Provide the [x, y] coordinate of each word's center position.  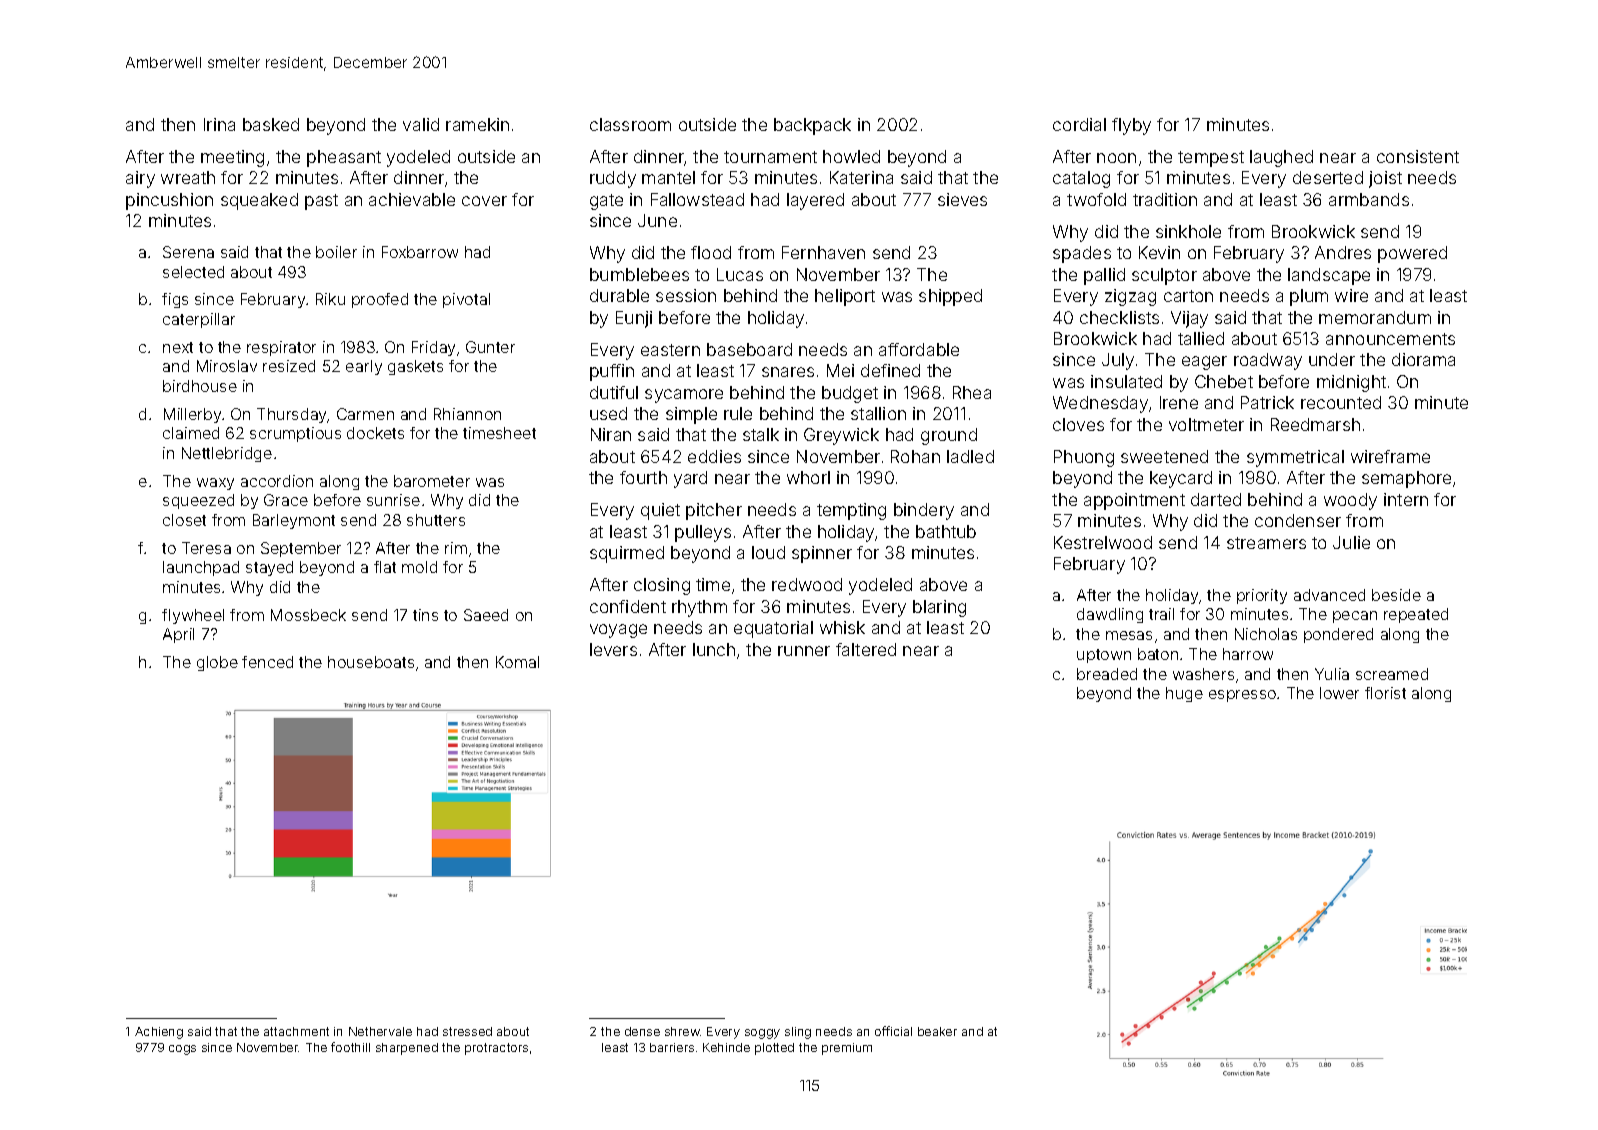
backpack [812, 126]
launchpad [201, 568]
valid [421, 124]
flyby [1131, 126]
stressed [467, 1031]
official [893, 1031]
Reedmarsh [1315, 424]
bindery [924, 511]
